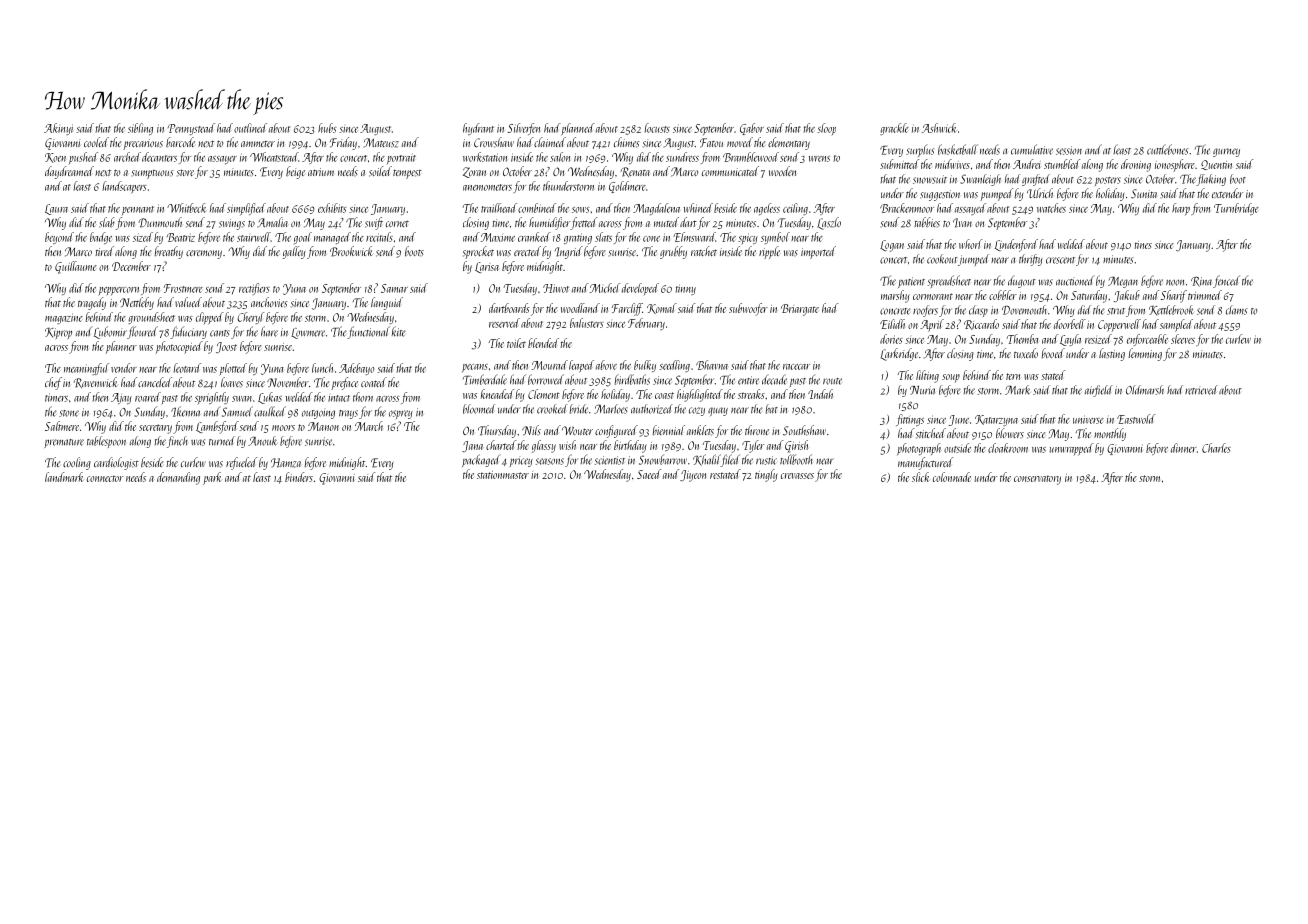 The height and width of the screenshot is (924, 1308). What do you see at coordinates (1216, 448) in the screenshot?
I see `Charles` at bounding box center [1216, 448].
